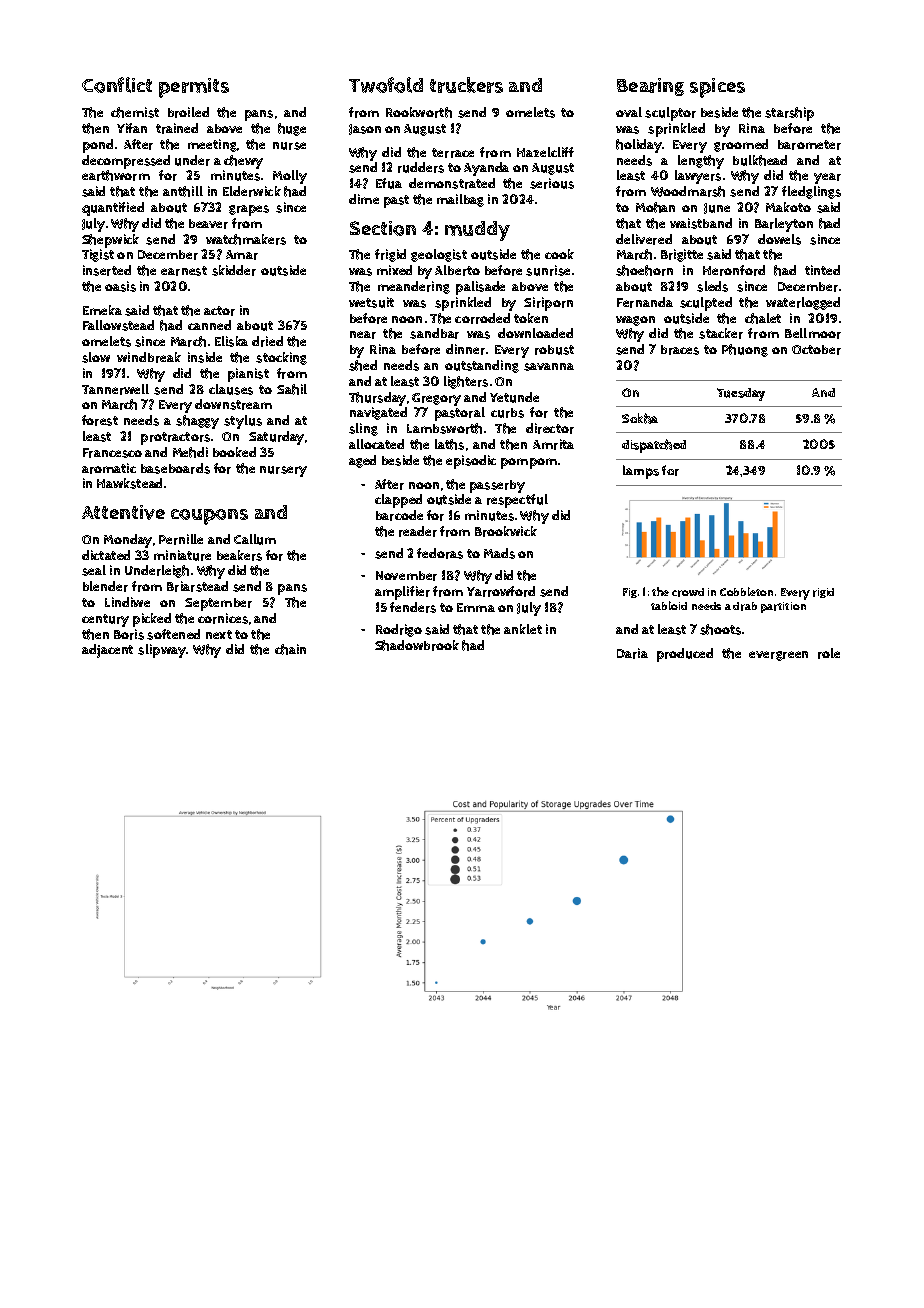 Image resolution: width=924 pixels, height=1308 pixels. I want to click on century, so click(105, 620).
